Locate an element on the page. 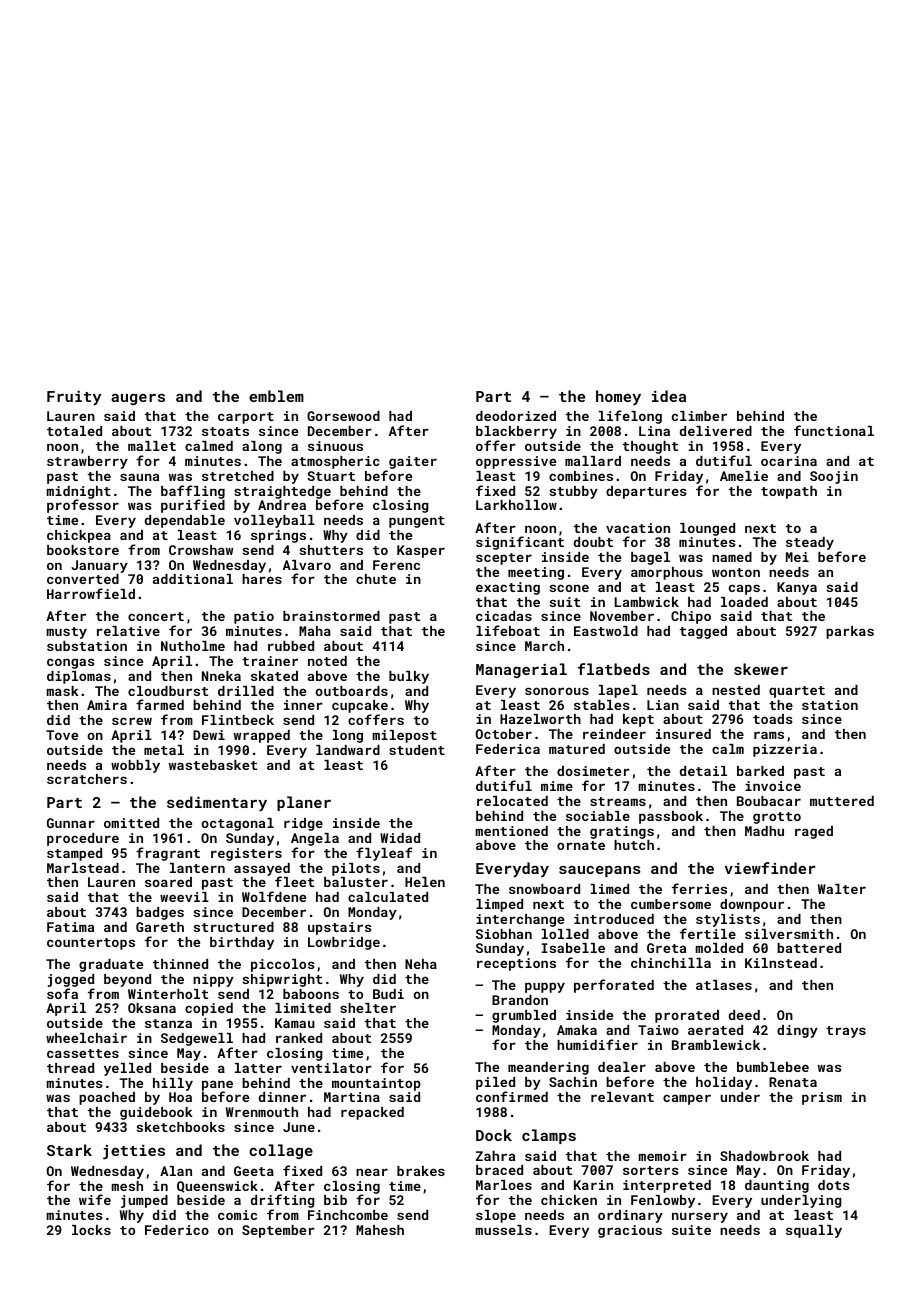 Image resolution: width=924 pixels, height=1308 pixels. Mahesh is located at coordinates (380, 1230).
